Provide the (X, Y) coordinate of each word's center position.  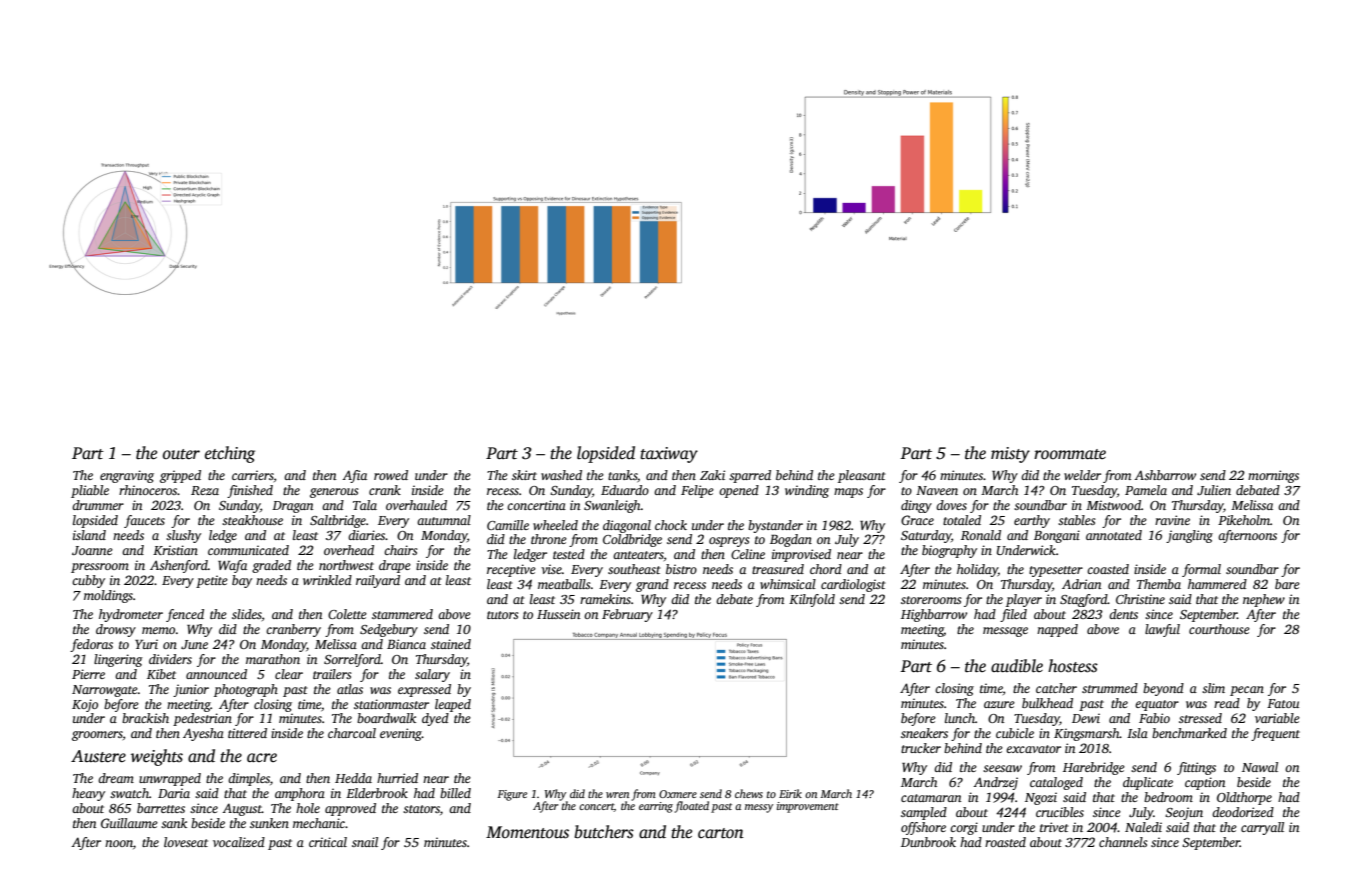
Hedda (353, 778)
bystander (775, 526)
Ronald (981, 535)
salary (432, 675)
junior (191, 690)
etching (230, 454)
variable (1277, 718)
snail (365, 842)
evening (401, 734)
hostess (1073, 666)
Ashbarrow (1165, 475)
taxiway (669, 455)
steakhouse (252, 520)
